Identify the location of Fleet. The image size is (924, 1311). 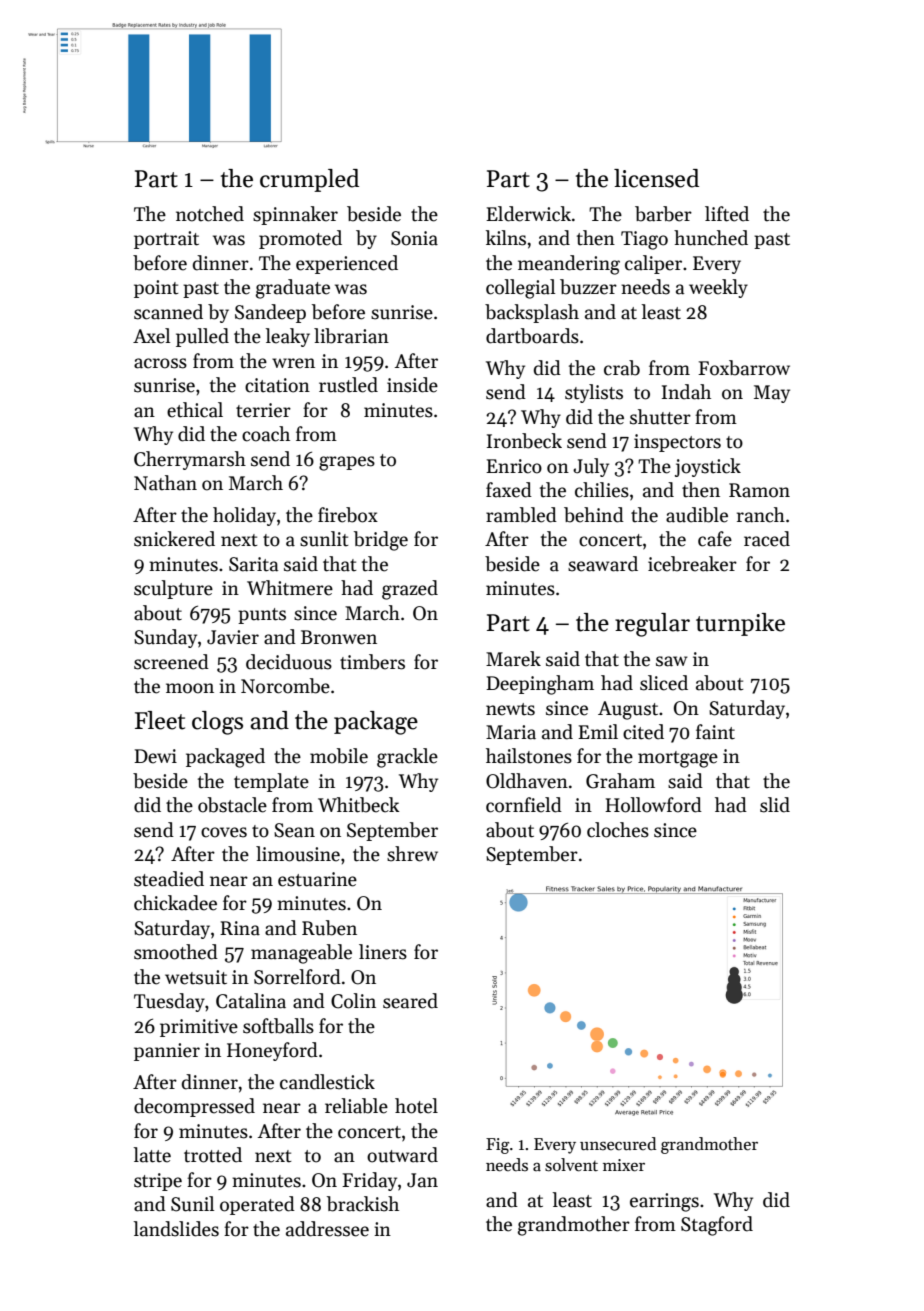
(160, 720).
